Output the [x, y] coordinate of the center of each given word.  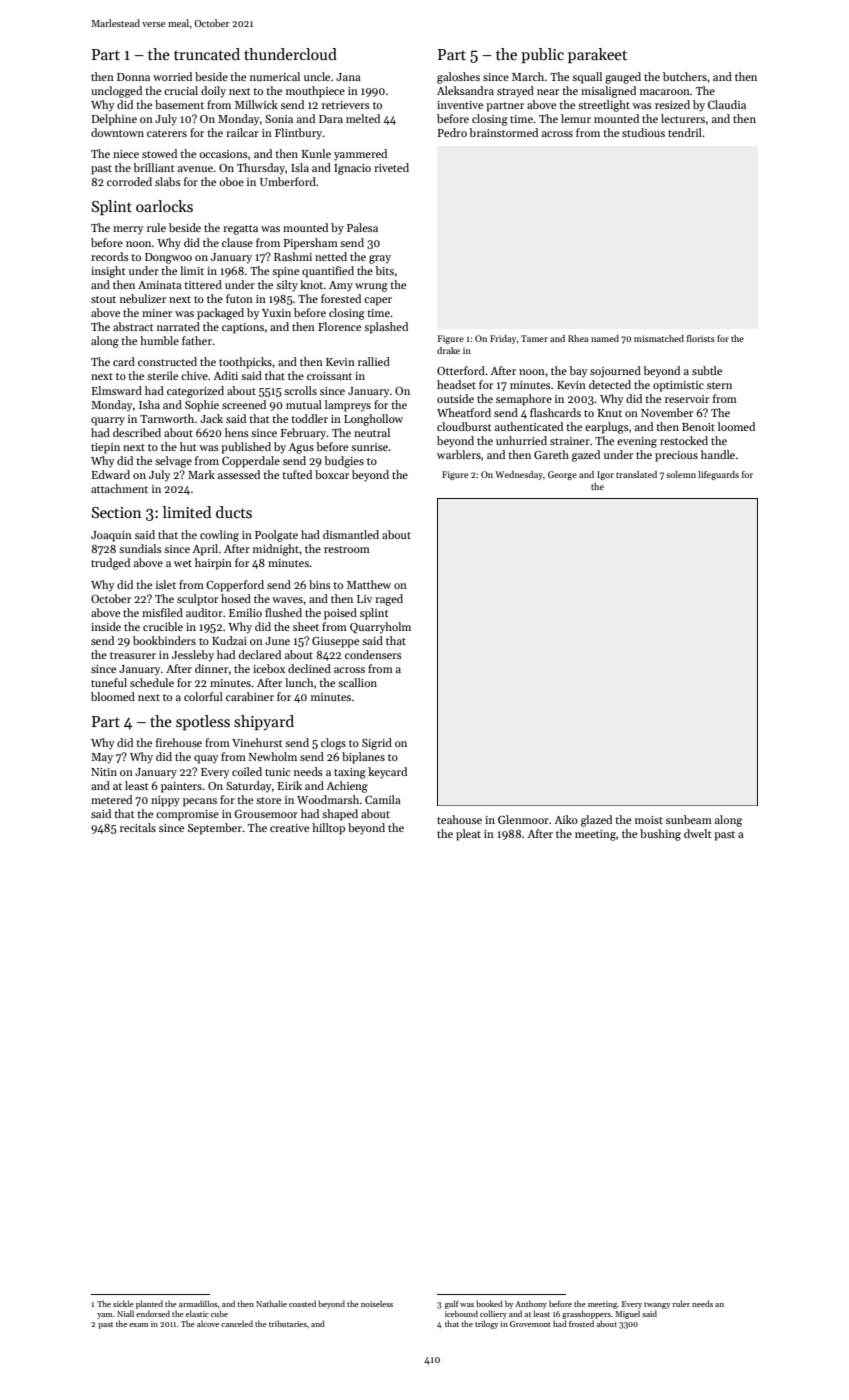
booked [489, 1303]
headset [456, 384]
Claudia [727, 104]
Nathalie [271, 1303]
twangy [657, 1305]
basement [179, 104]
